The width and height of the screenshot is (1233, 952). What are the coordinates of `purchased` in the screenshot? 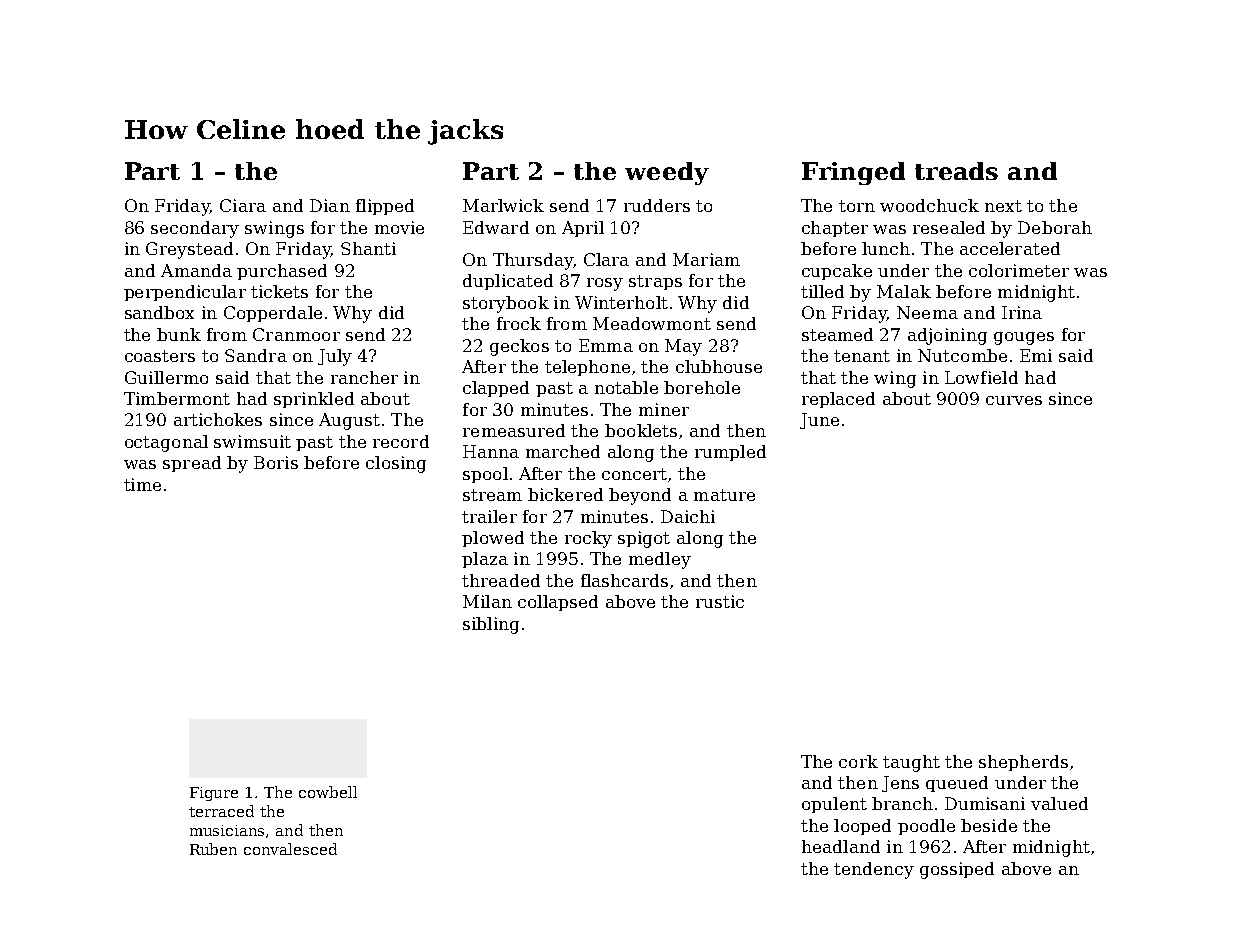 It's located at (282, 272).
